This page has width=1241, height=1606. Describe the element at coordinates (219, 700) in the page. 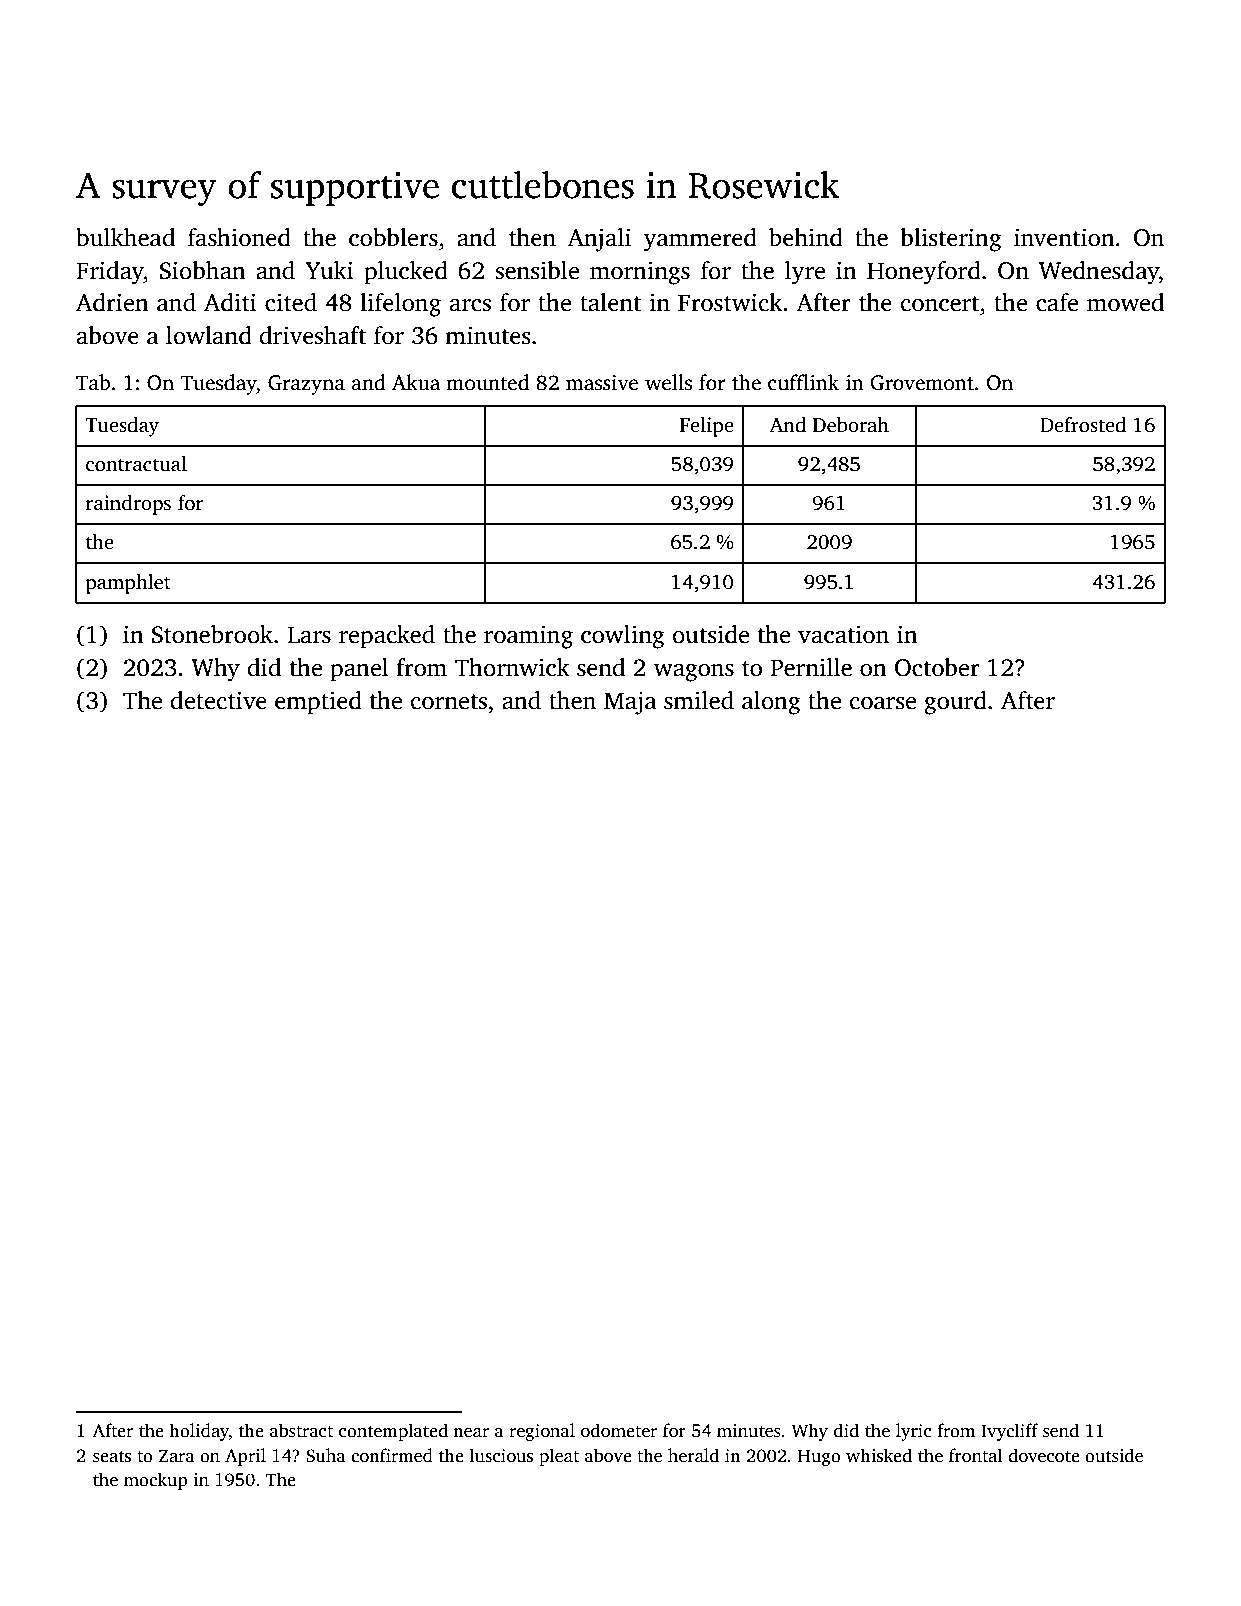

I see `detective` at that location.
